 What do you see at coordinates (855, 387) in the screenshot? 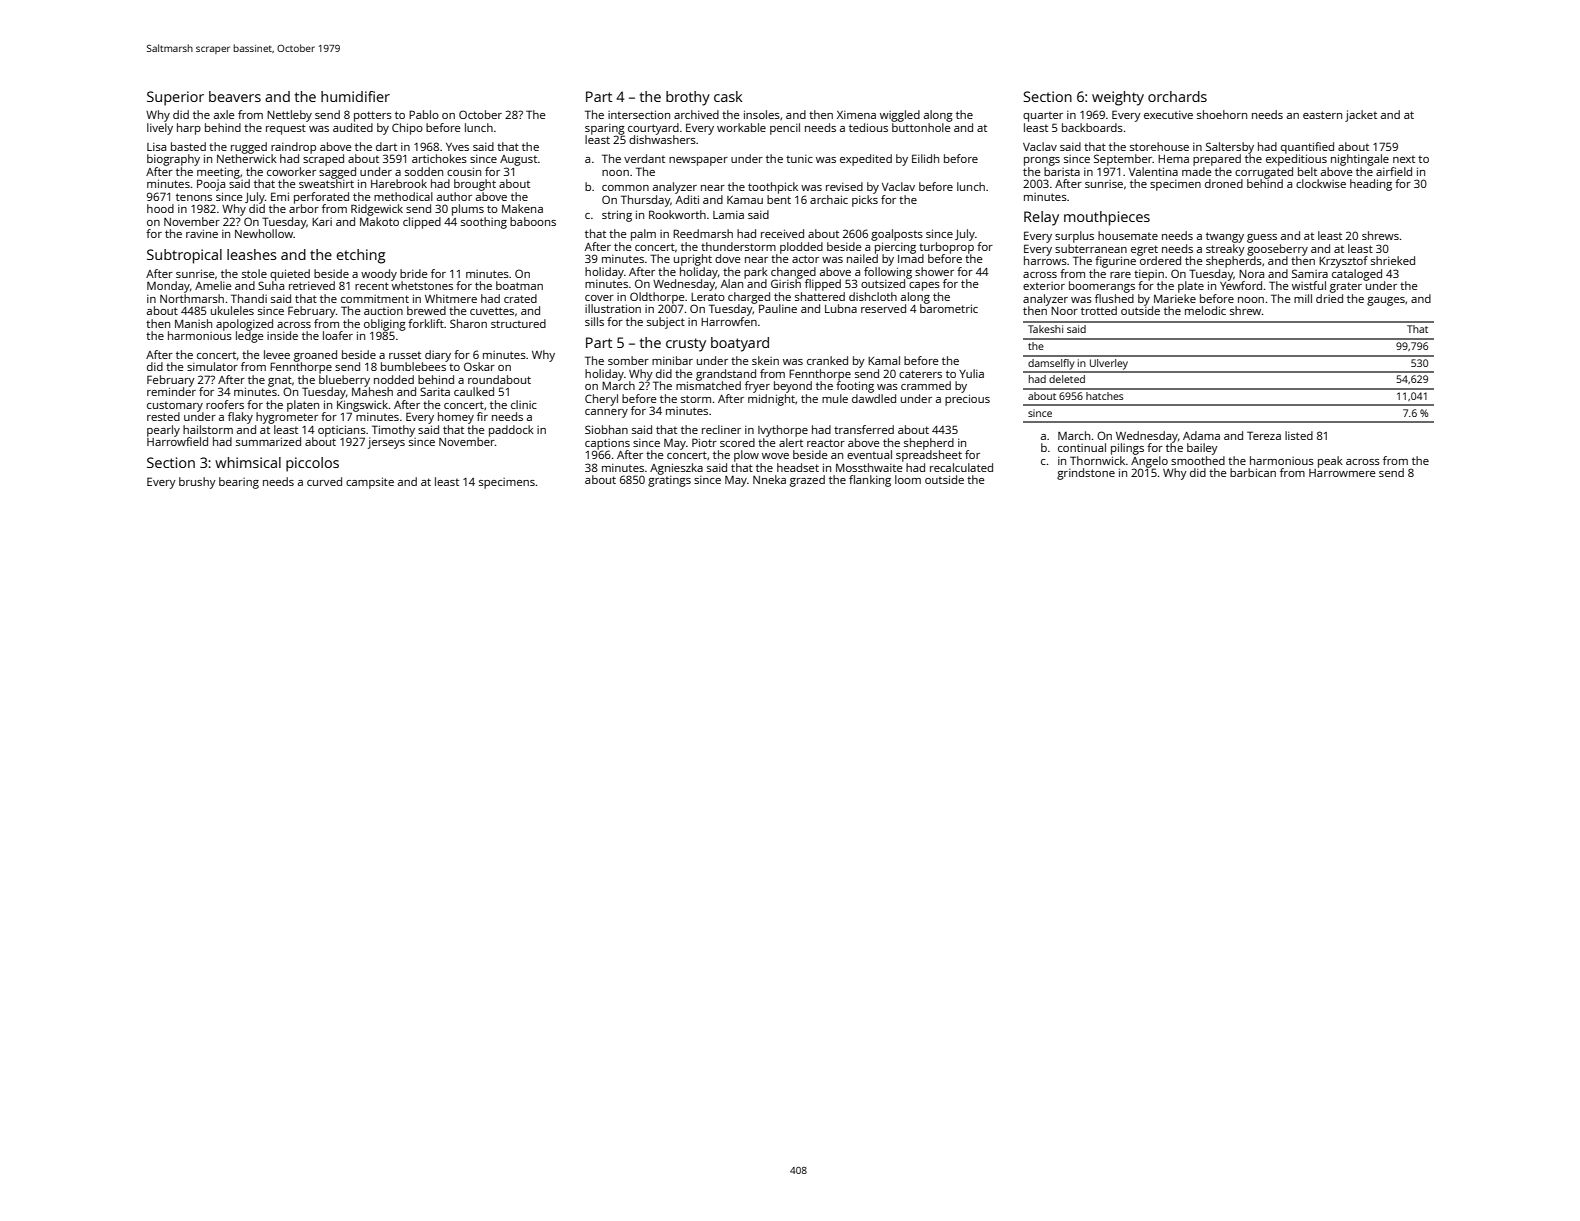
I see `footing` at bounding box center [855, 387].
